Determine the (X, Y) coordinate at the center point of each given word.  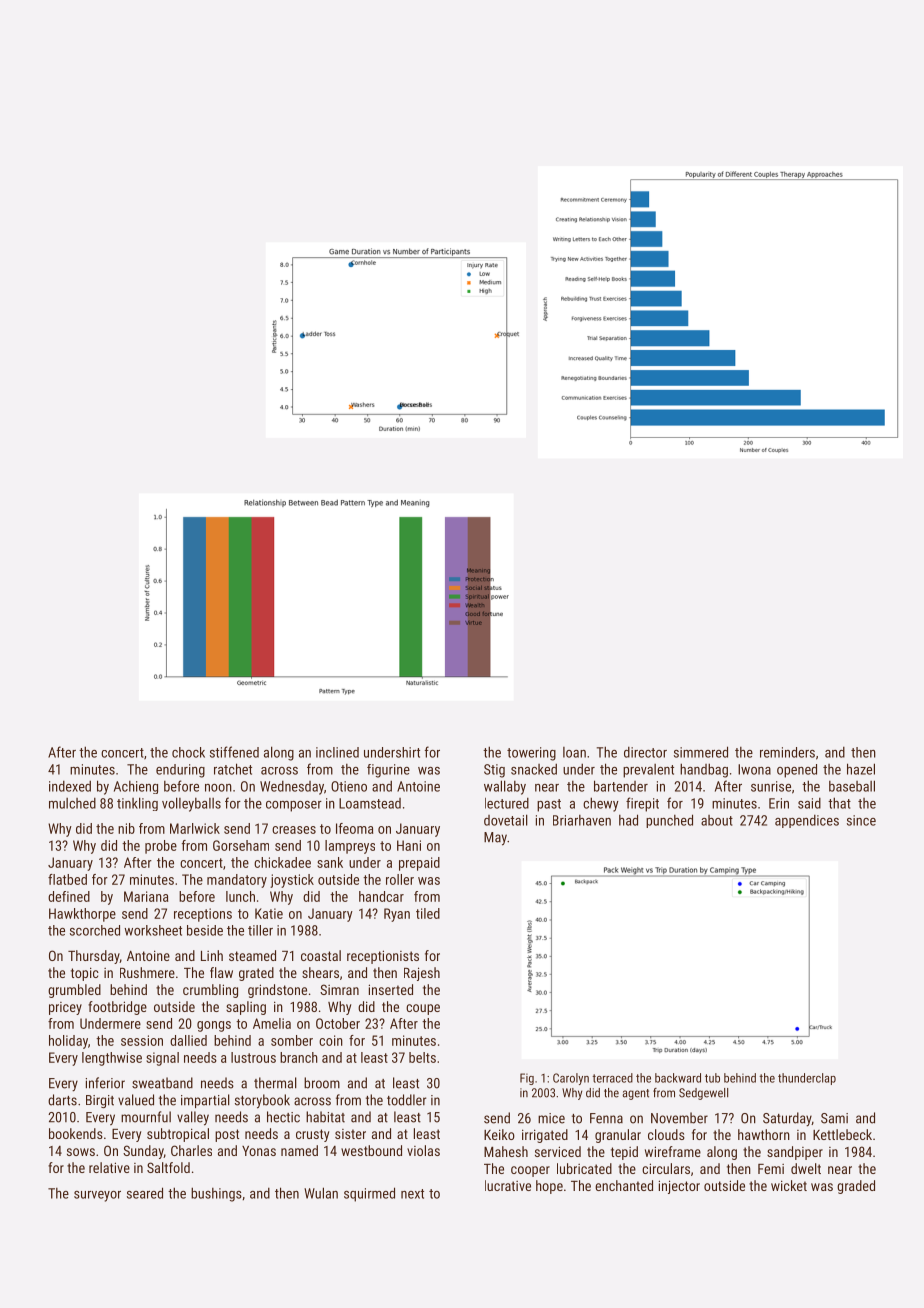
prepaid (419, 864)
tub (712, 1078)
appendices (807, 821)
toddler (407, 1100)
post (227, 1135)
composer (294, 806)
